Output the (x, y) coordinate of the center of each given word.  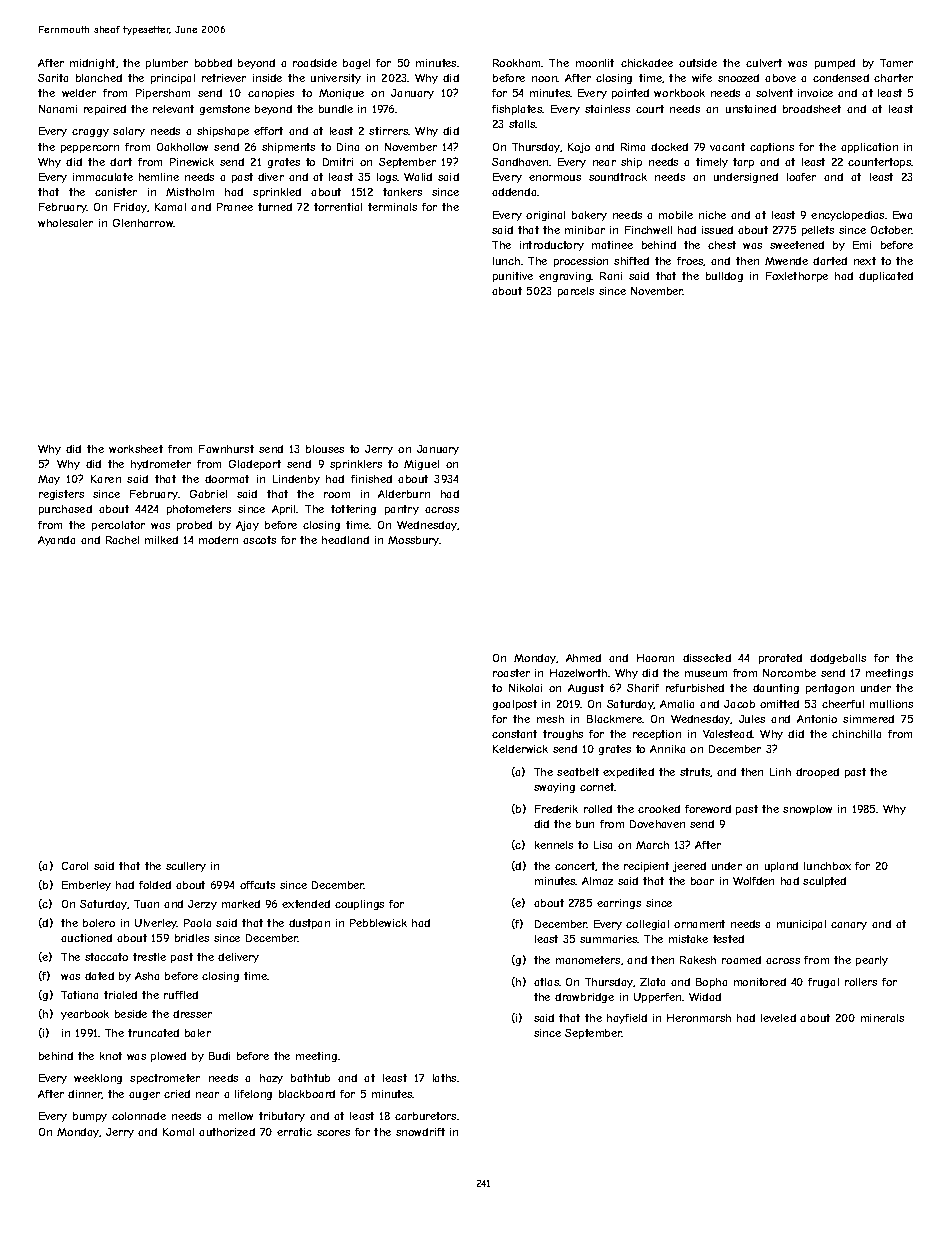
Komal (178, 1132)
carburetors (425, 1116)
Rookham (516, 63)
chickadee (647, 63)
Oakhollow (182, 147)
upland (781, 867)
